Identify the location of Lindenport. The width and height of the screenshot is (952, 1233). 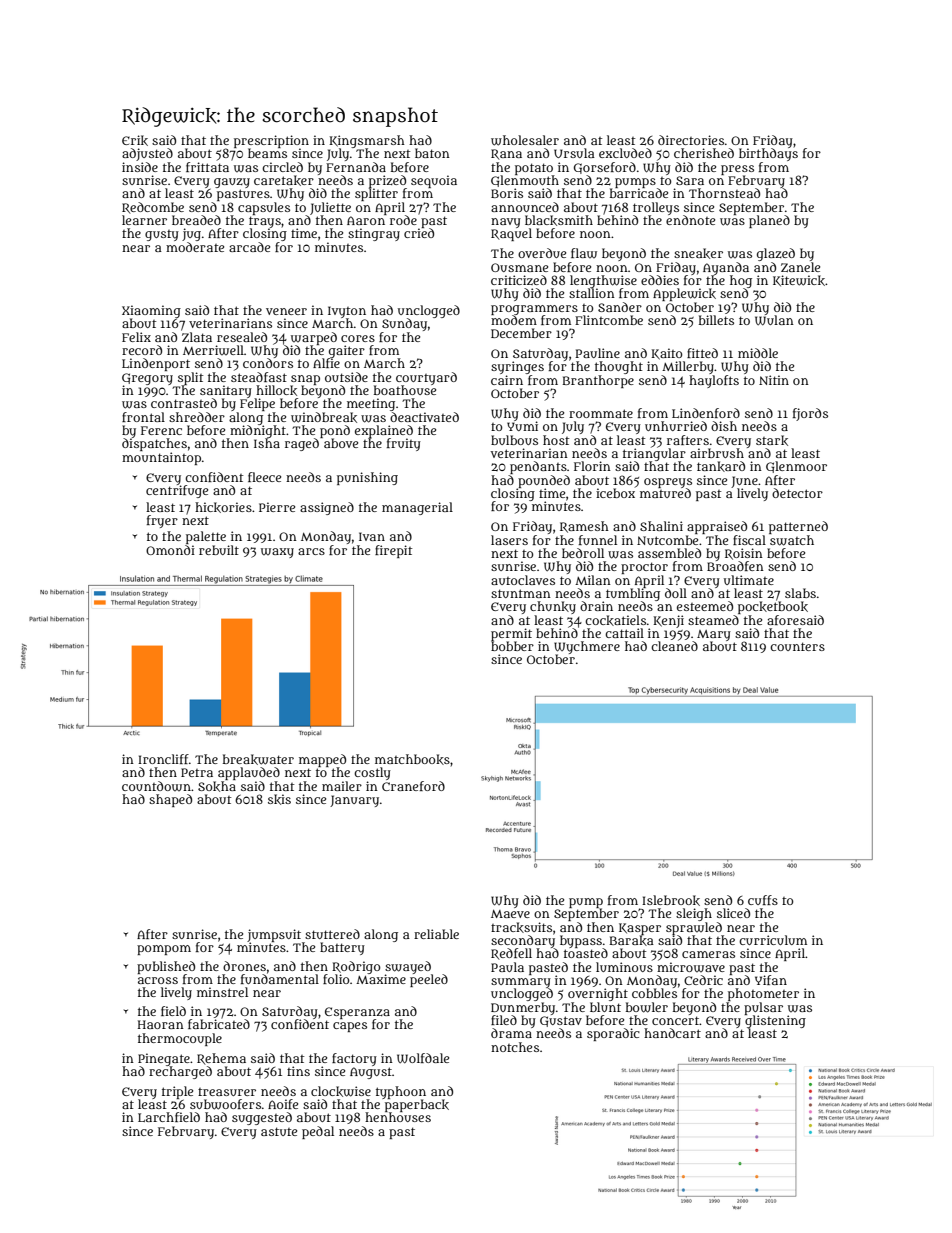
(156, 364).
